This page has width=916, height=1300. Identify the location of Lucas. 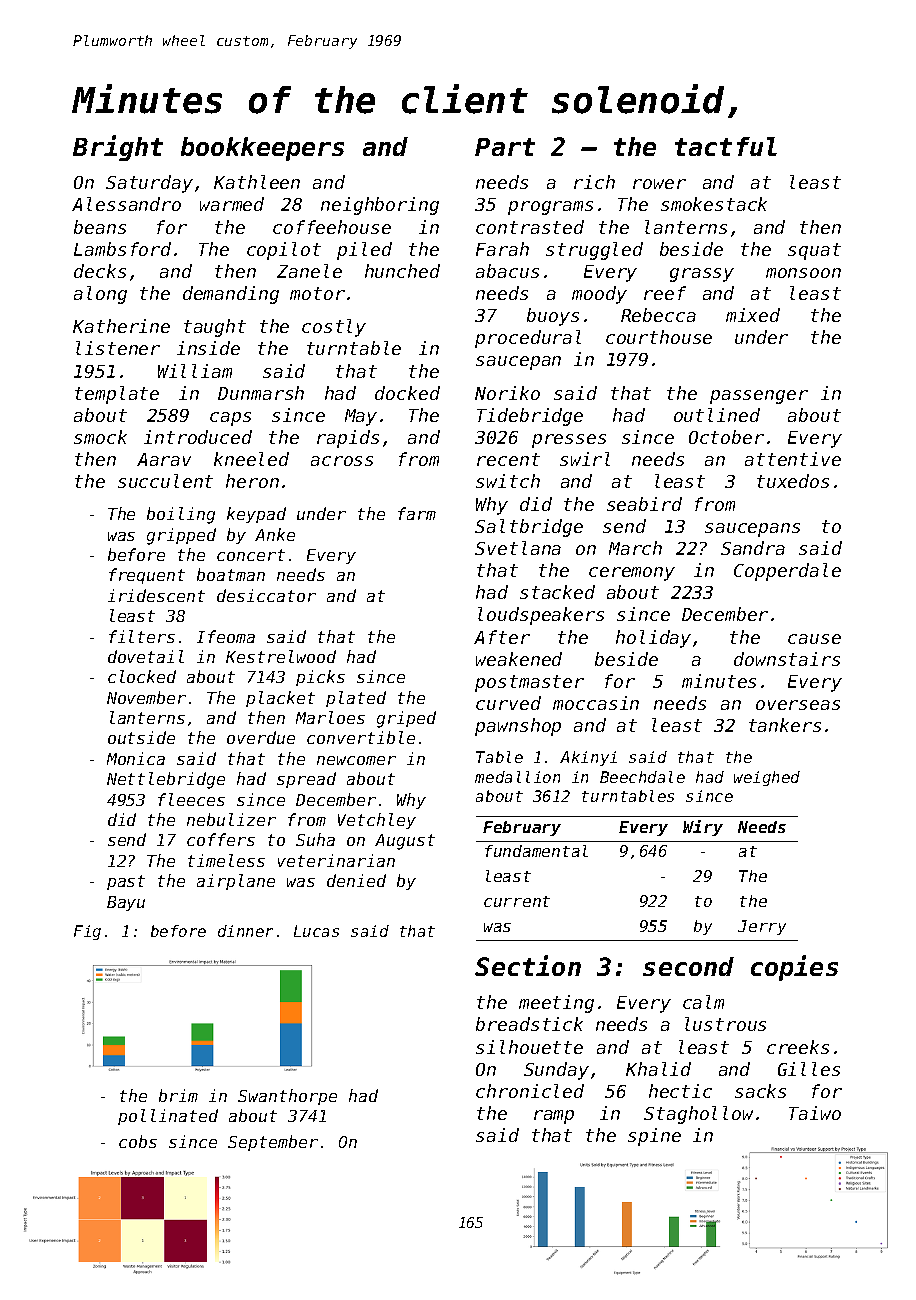
(316, 931).
